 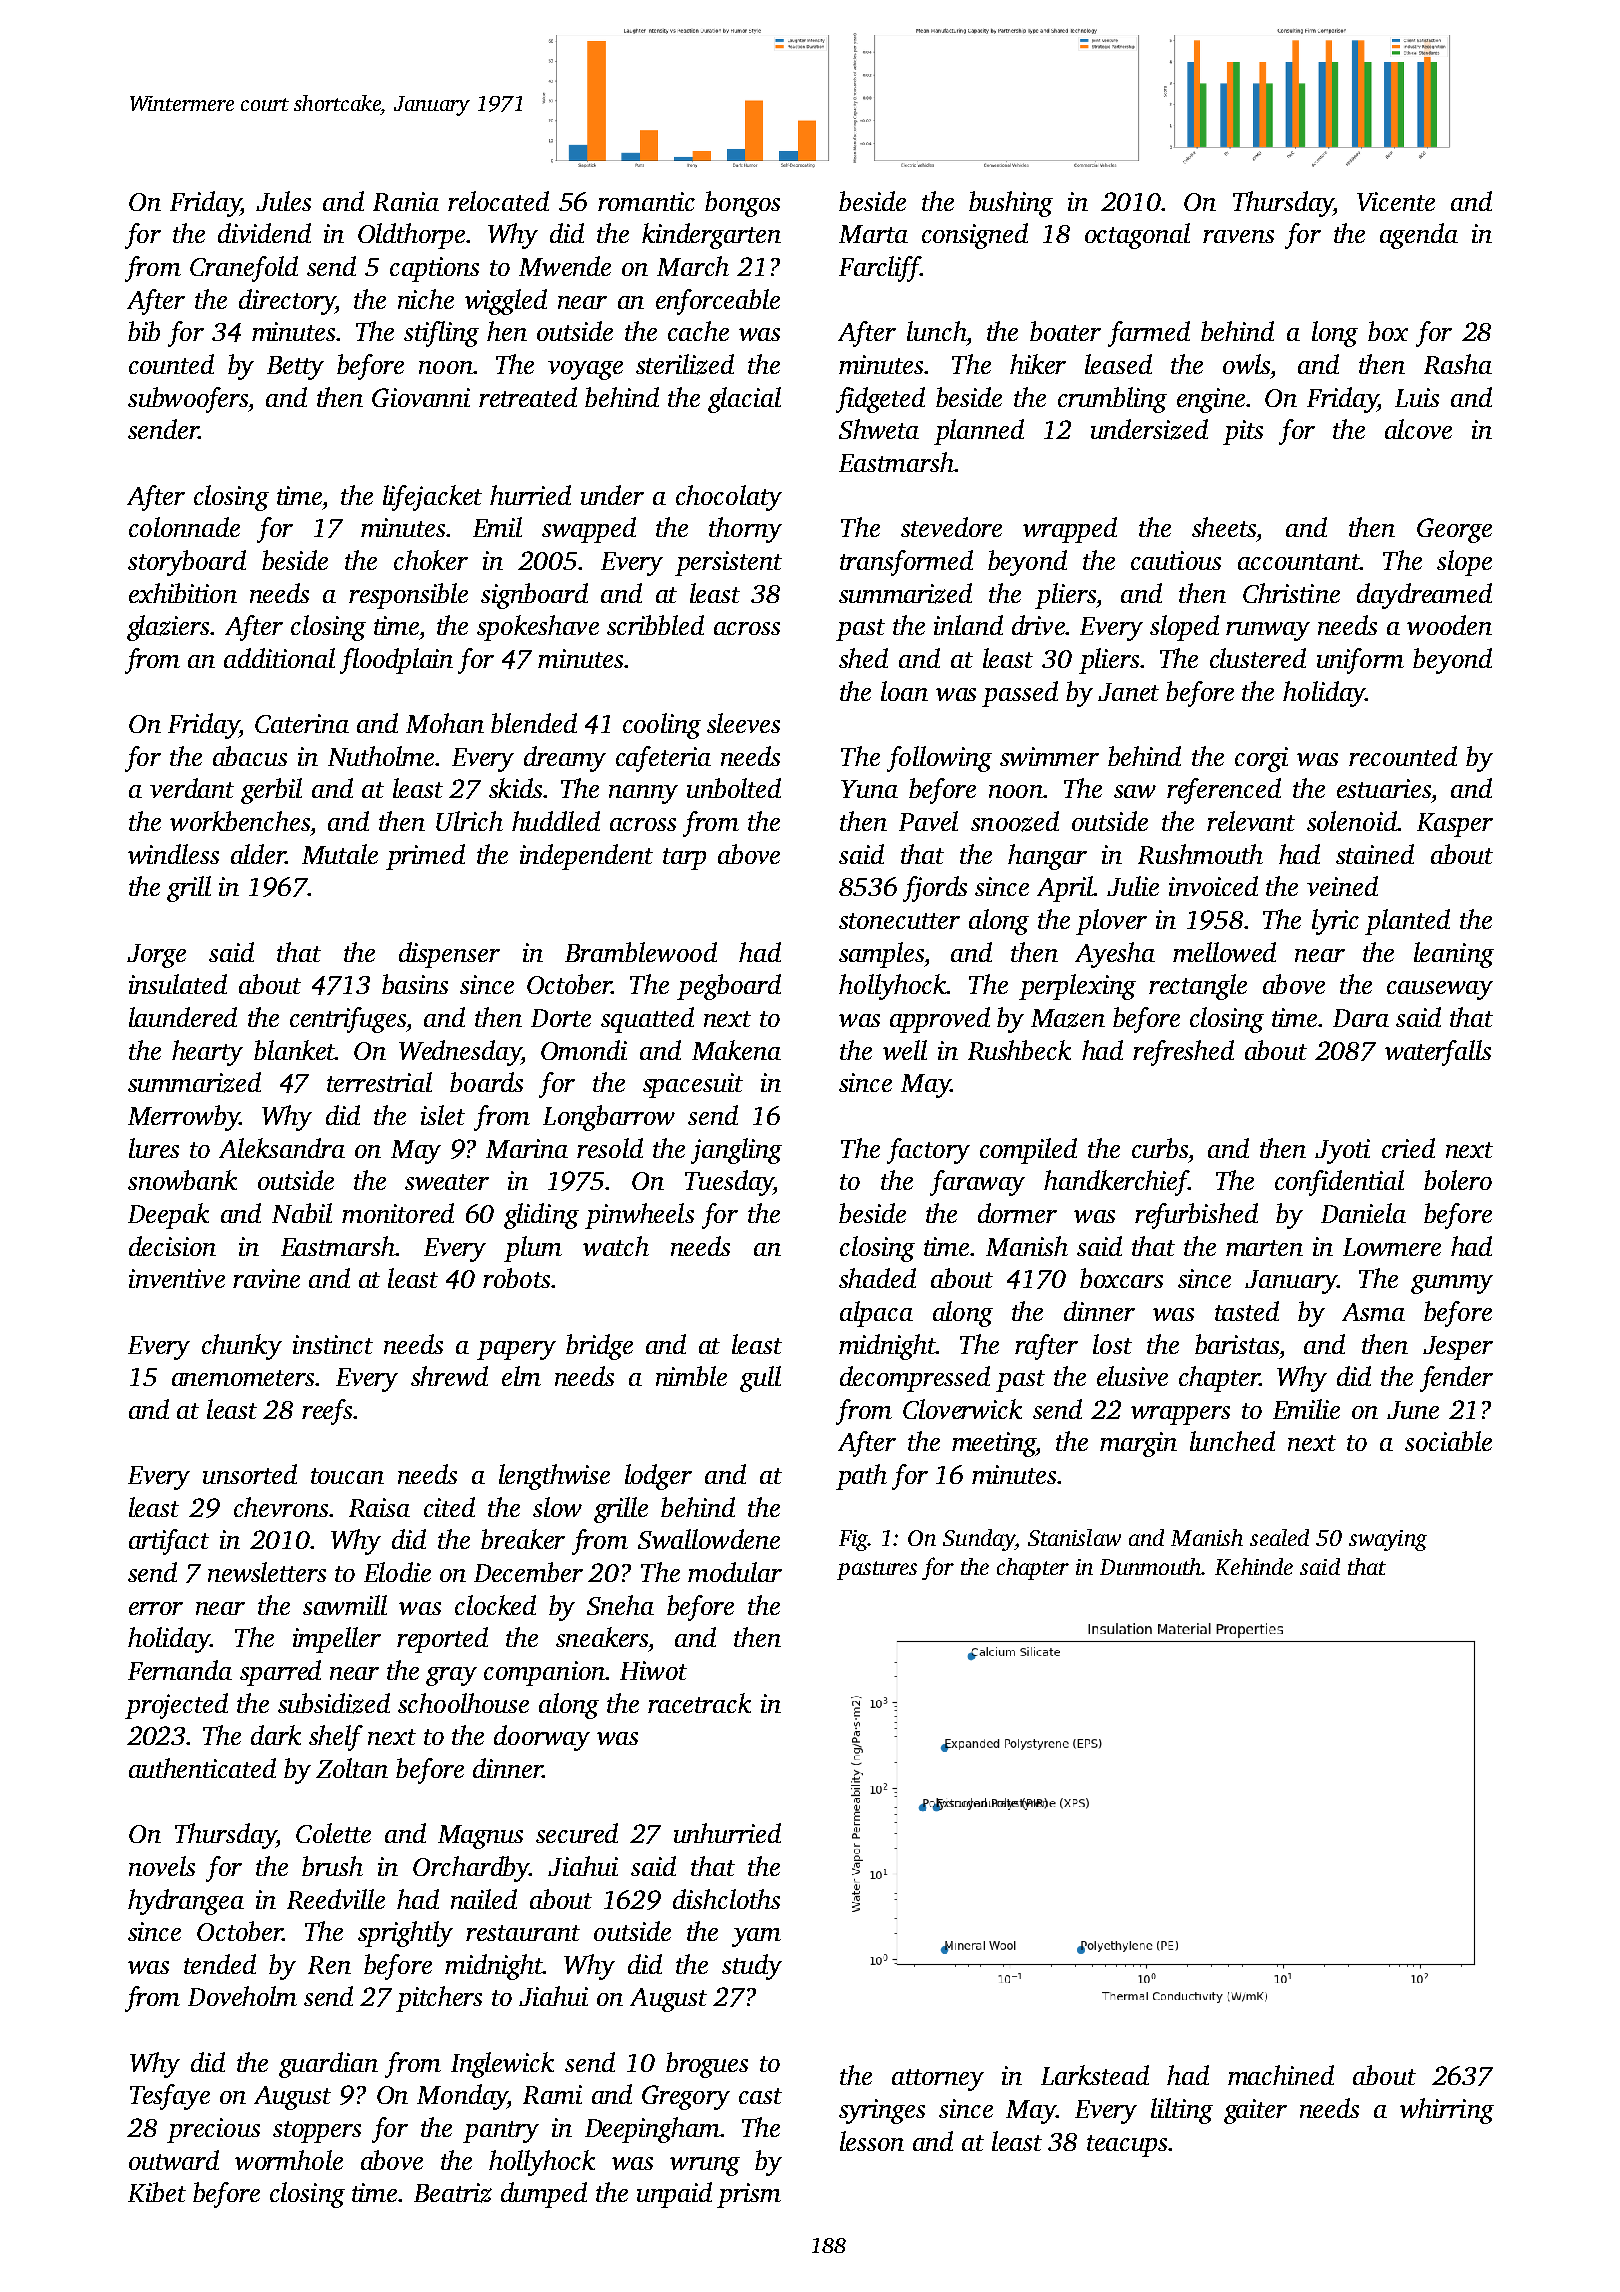 What do you see at coordinates (1137, 236) in the screenshot?
I see `octagonal` at bounding box center [1137, 236].
